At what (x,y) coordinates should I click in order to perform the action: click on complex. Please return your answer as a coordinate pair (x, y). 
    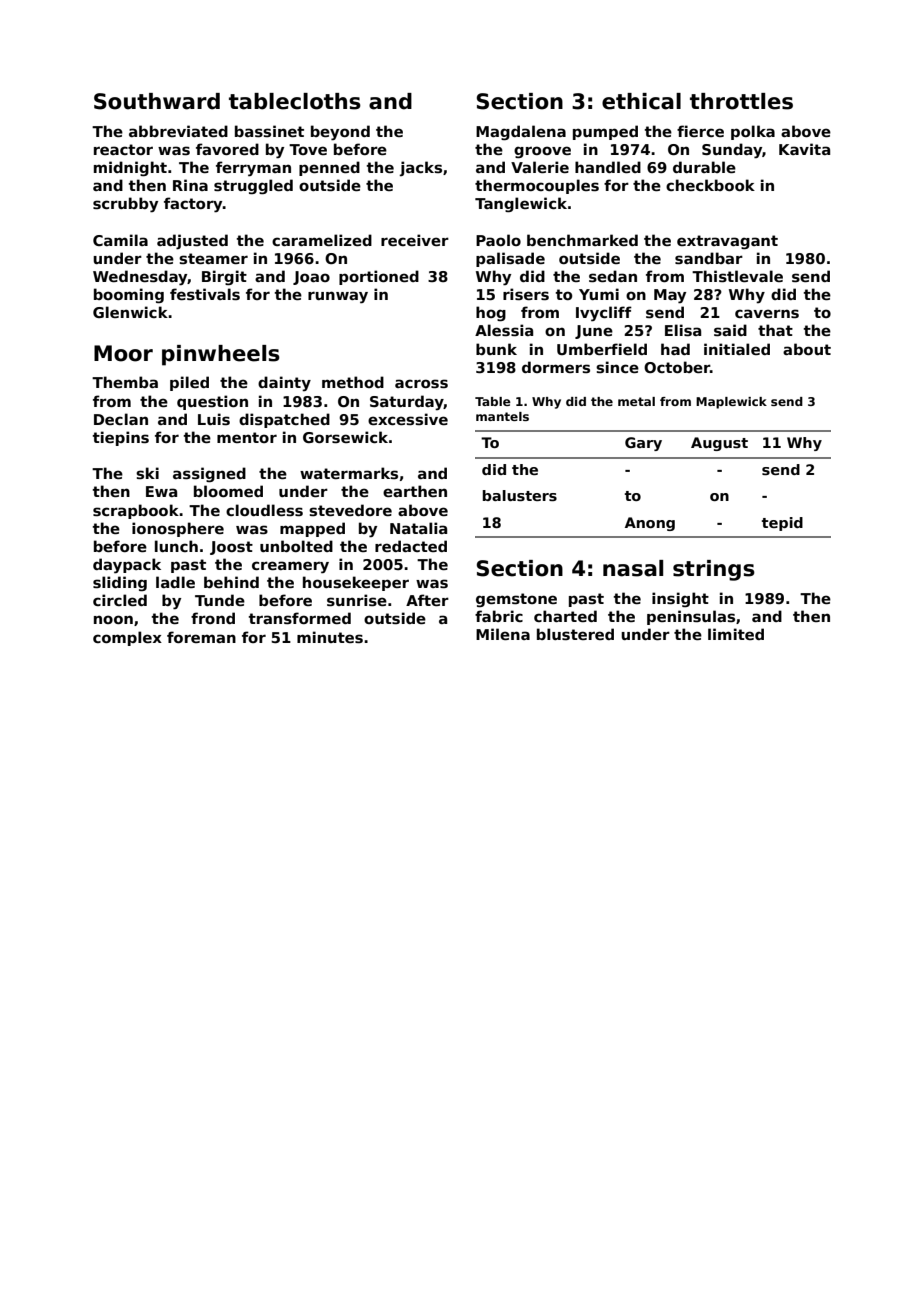
    Looking at the image, I should click on (127, 638).
